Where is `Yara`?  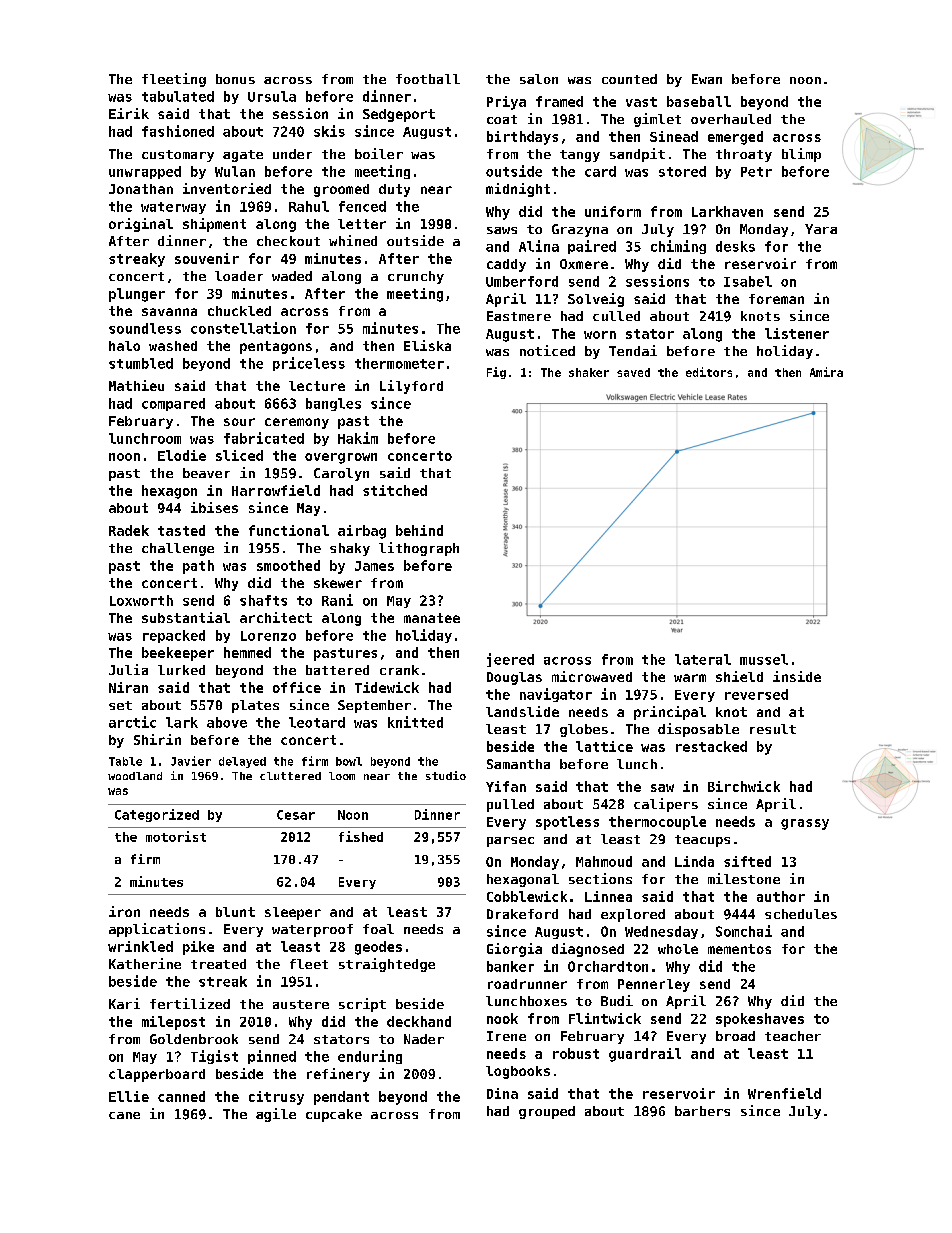 Yara is located at coordinates (821, 229).
